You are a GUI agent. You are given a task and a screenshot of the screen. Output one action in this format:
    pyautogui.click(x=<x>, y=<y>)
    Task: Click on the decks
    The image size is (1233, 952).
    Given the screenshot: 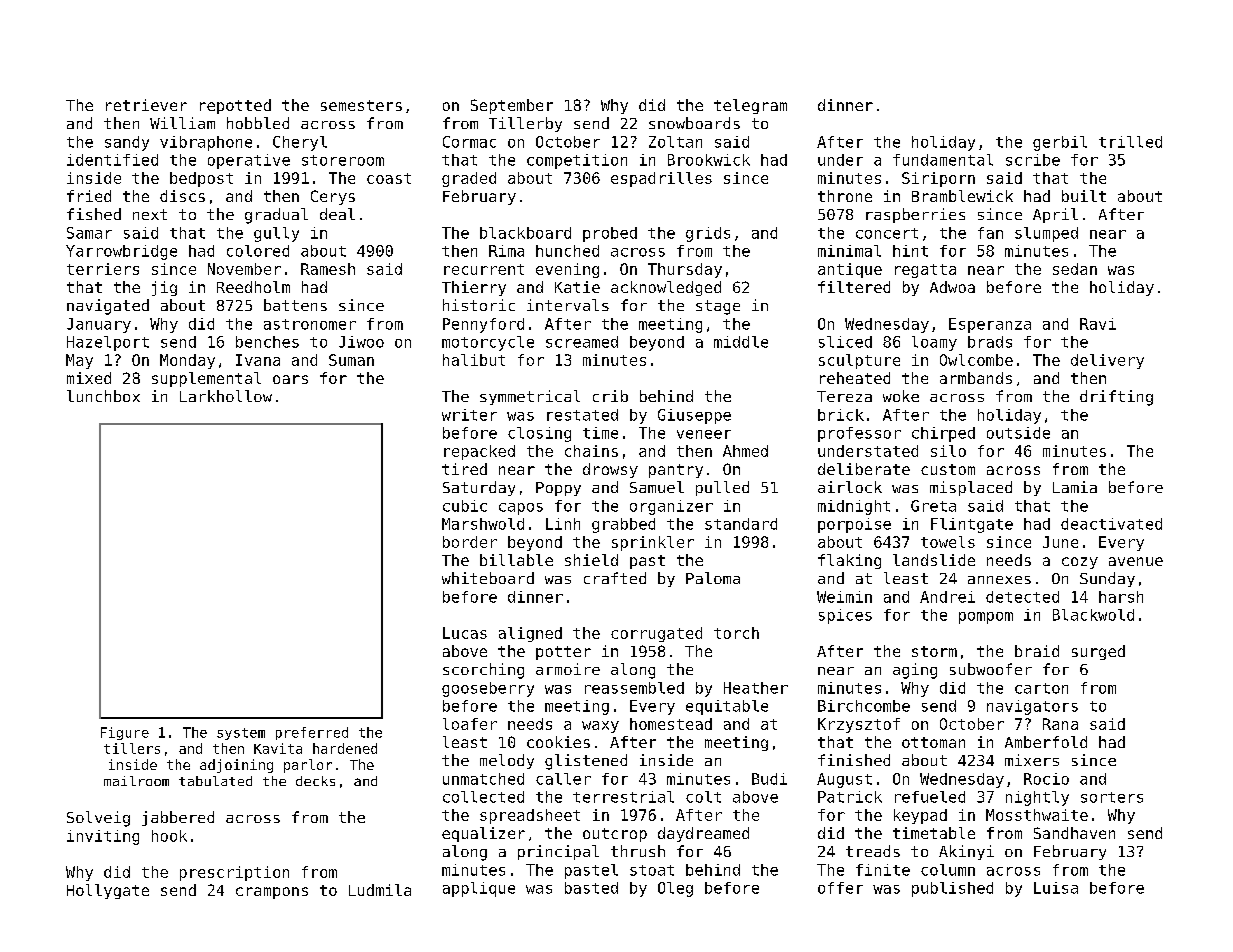 What is the action you would take?
    pyautogui.click(x=315, y=781)
